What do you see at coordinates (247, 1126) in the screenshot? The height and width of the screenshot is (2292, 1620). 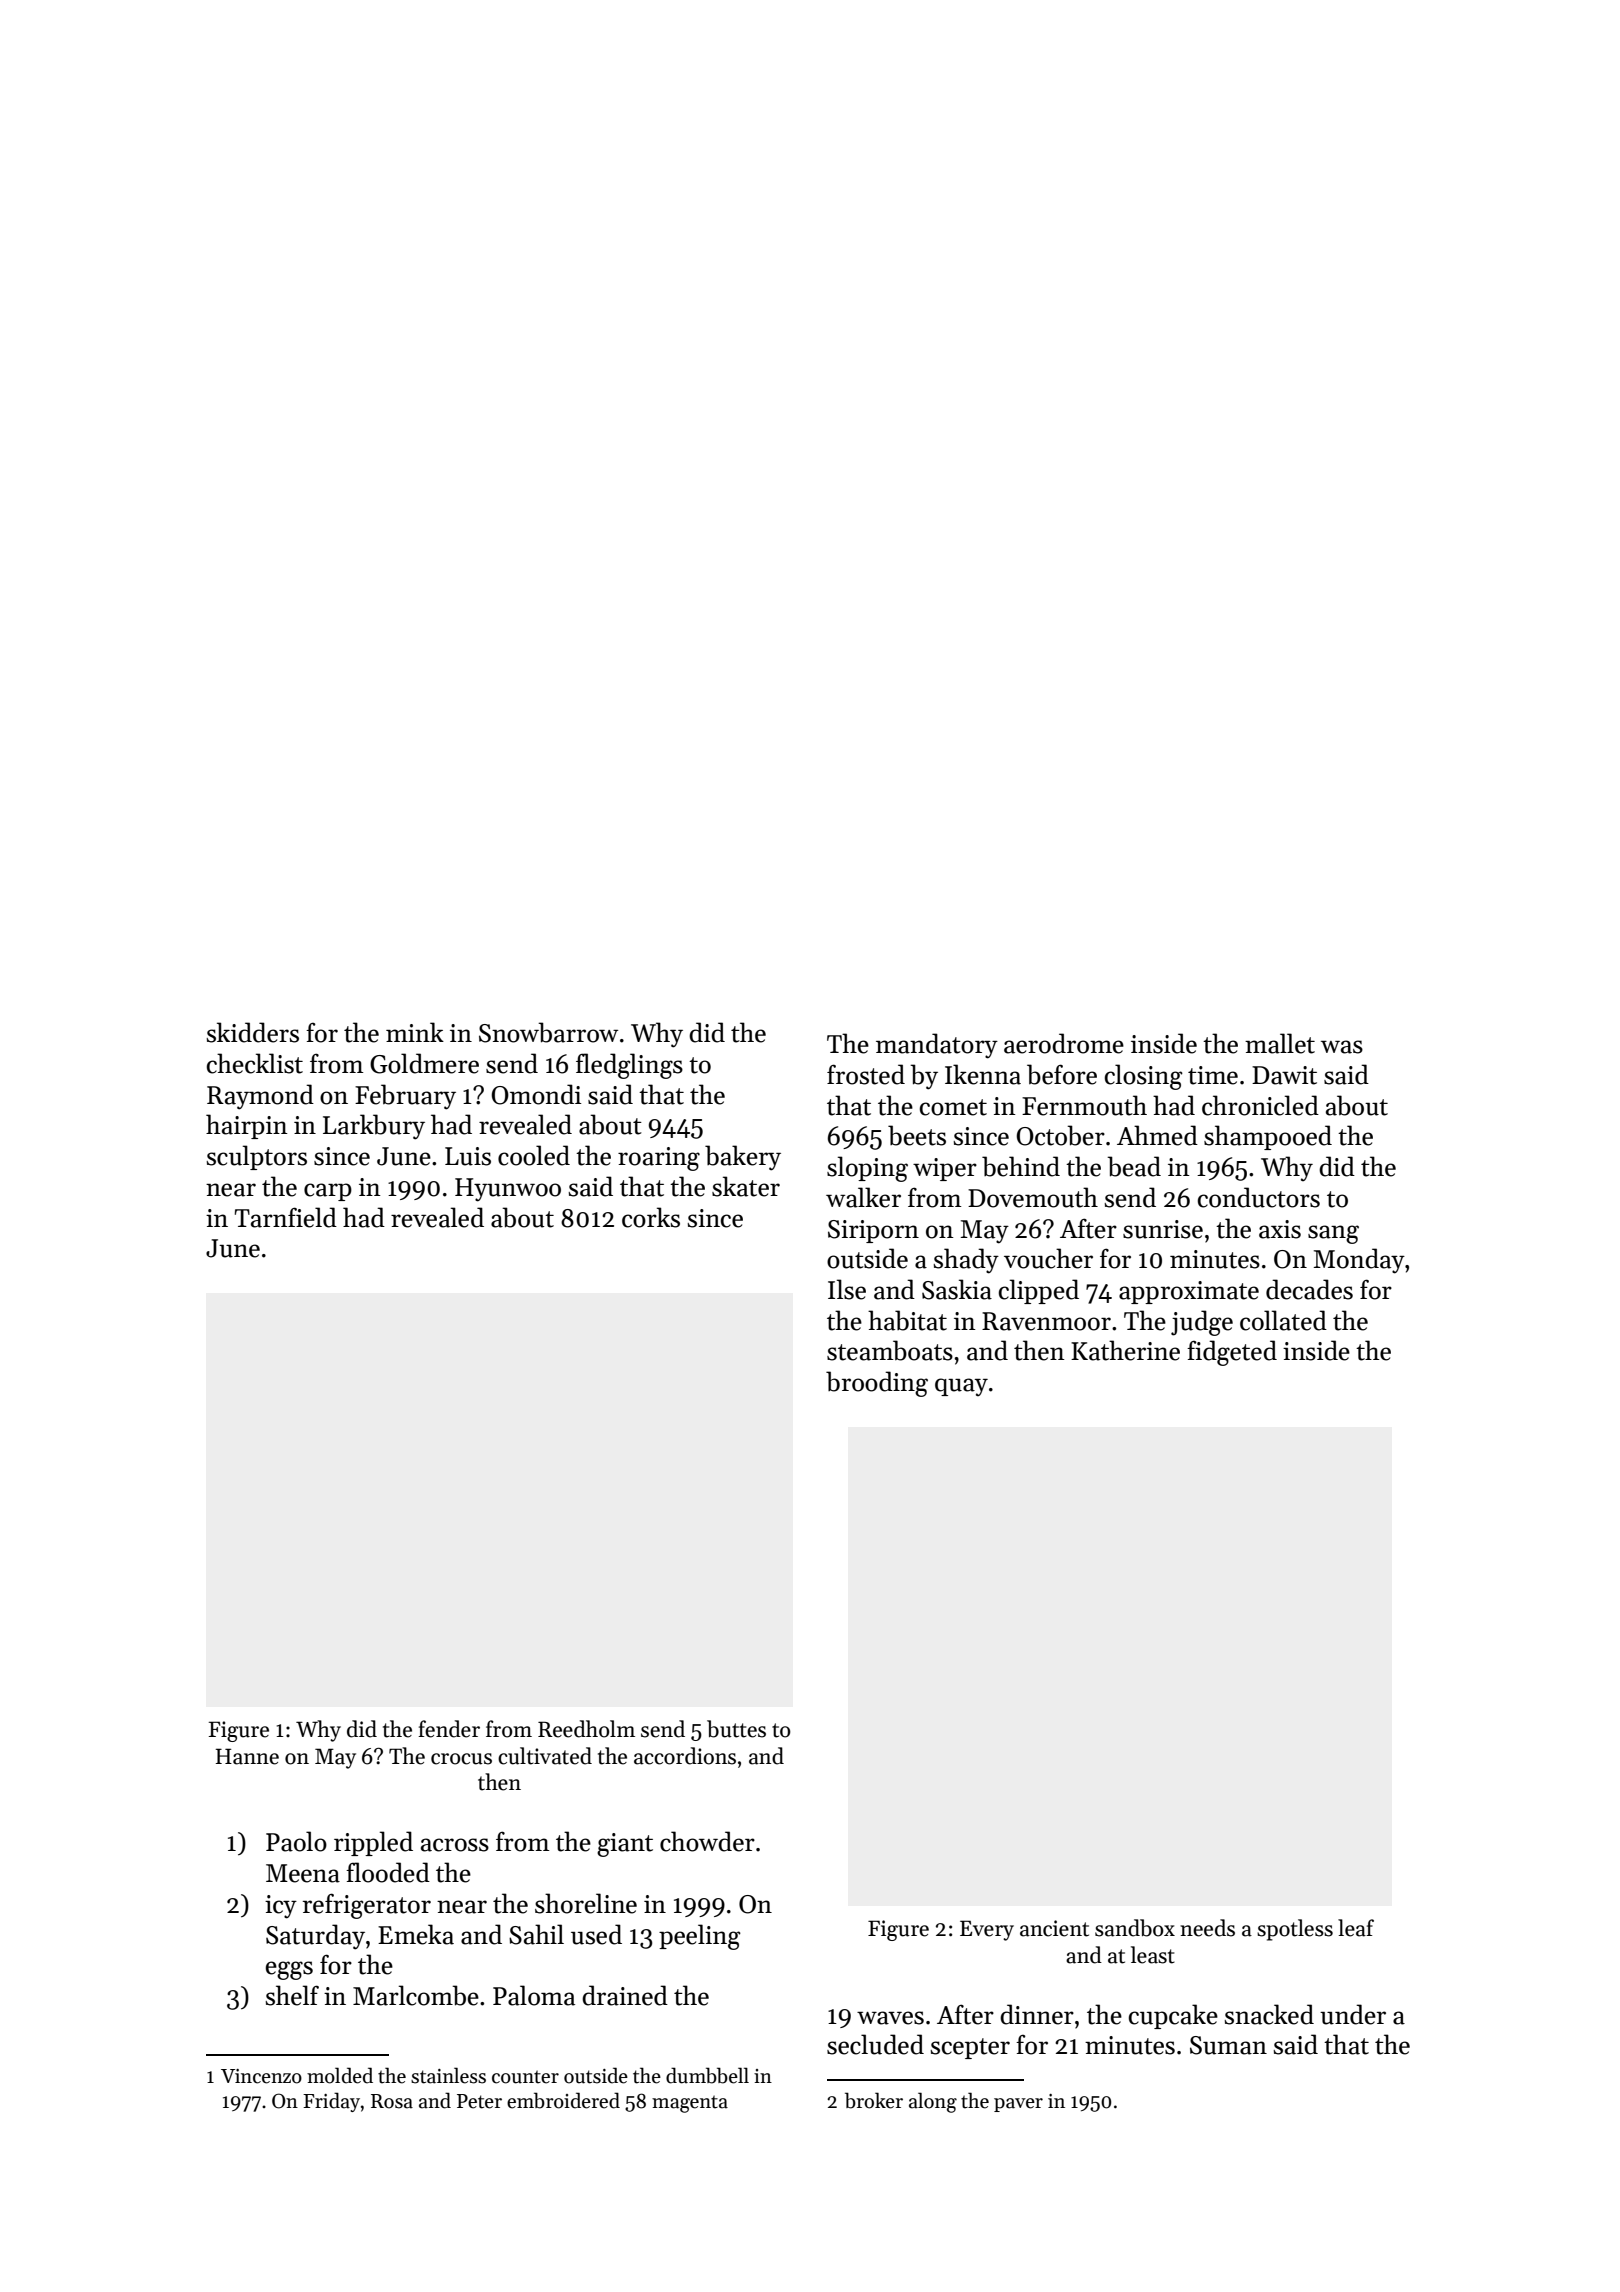 I see `hairpin` at bounding box center [247, 1126].
